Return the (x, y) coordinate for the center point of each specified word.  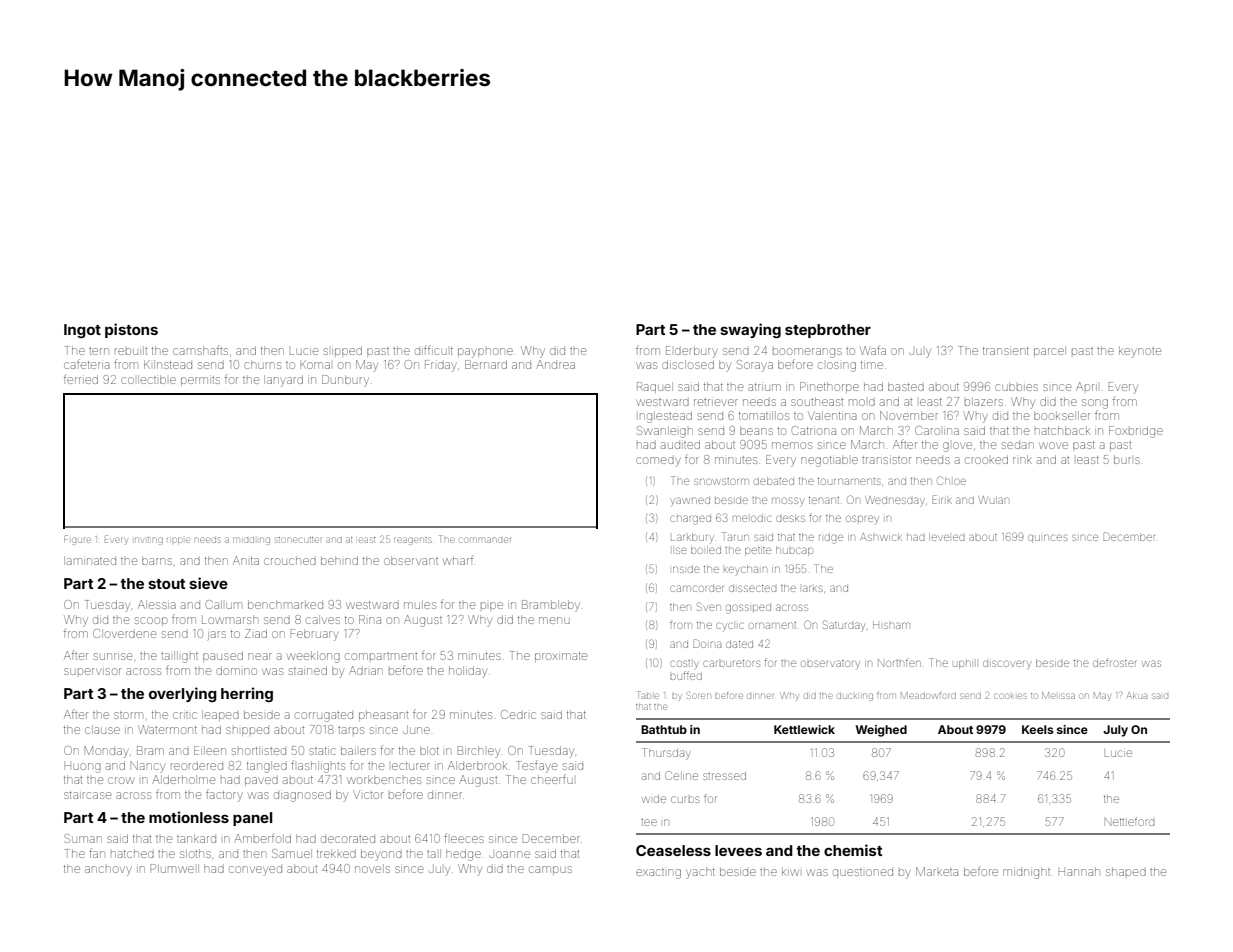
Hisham (891, 625)
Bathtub (664, 729)
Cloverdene (124, 633)
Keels (1038, 729)
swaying (750, 330)
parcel (1050, 351)
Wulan (994, 500)
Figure (77, 540)
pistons (131, 330)
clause (102, 729)
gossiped (748, 609)
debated (774, 481)
